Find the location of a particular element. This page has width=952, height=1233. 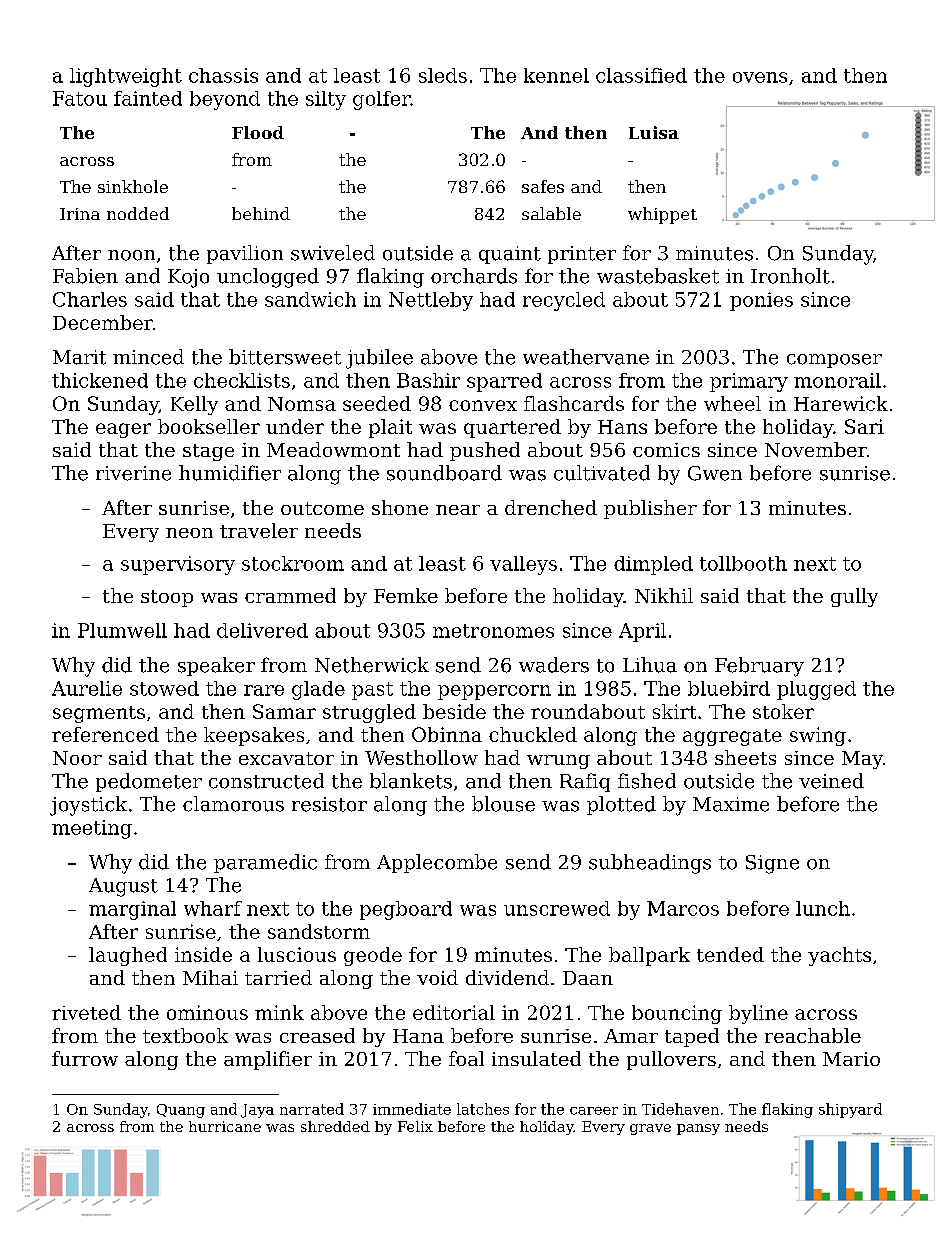

Nettleby is located at coordinates (431, 301).
